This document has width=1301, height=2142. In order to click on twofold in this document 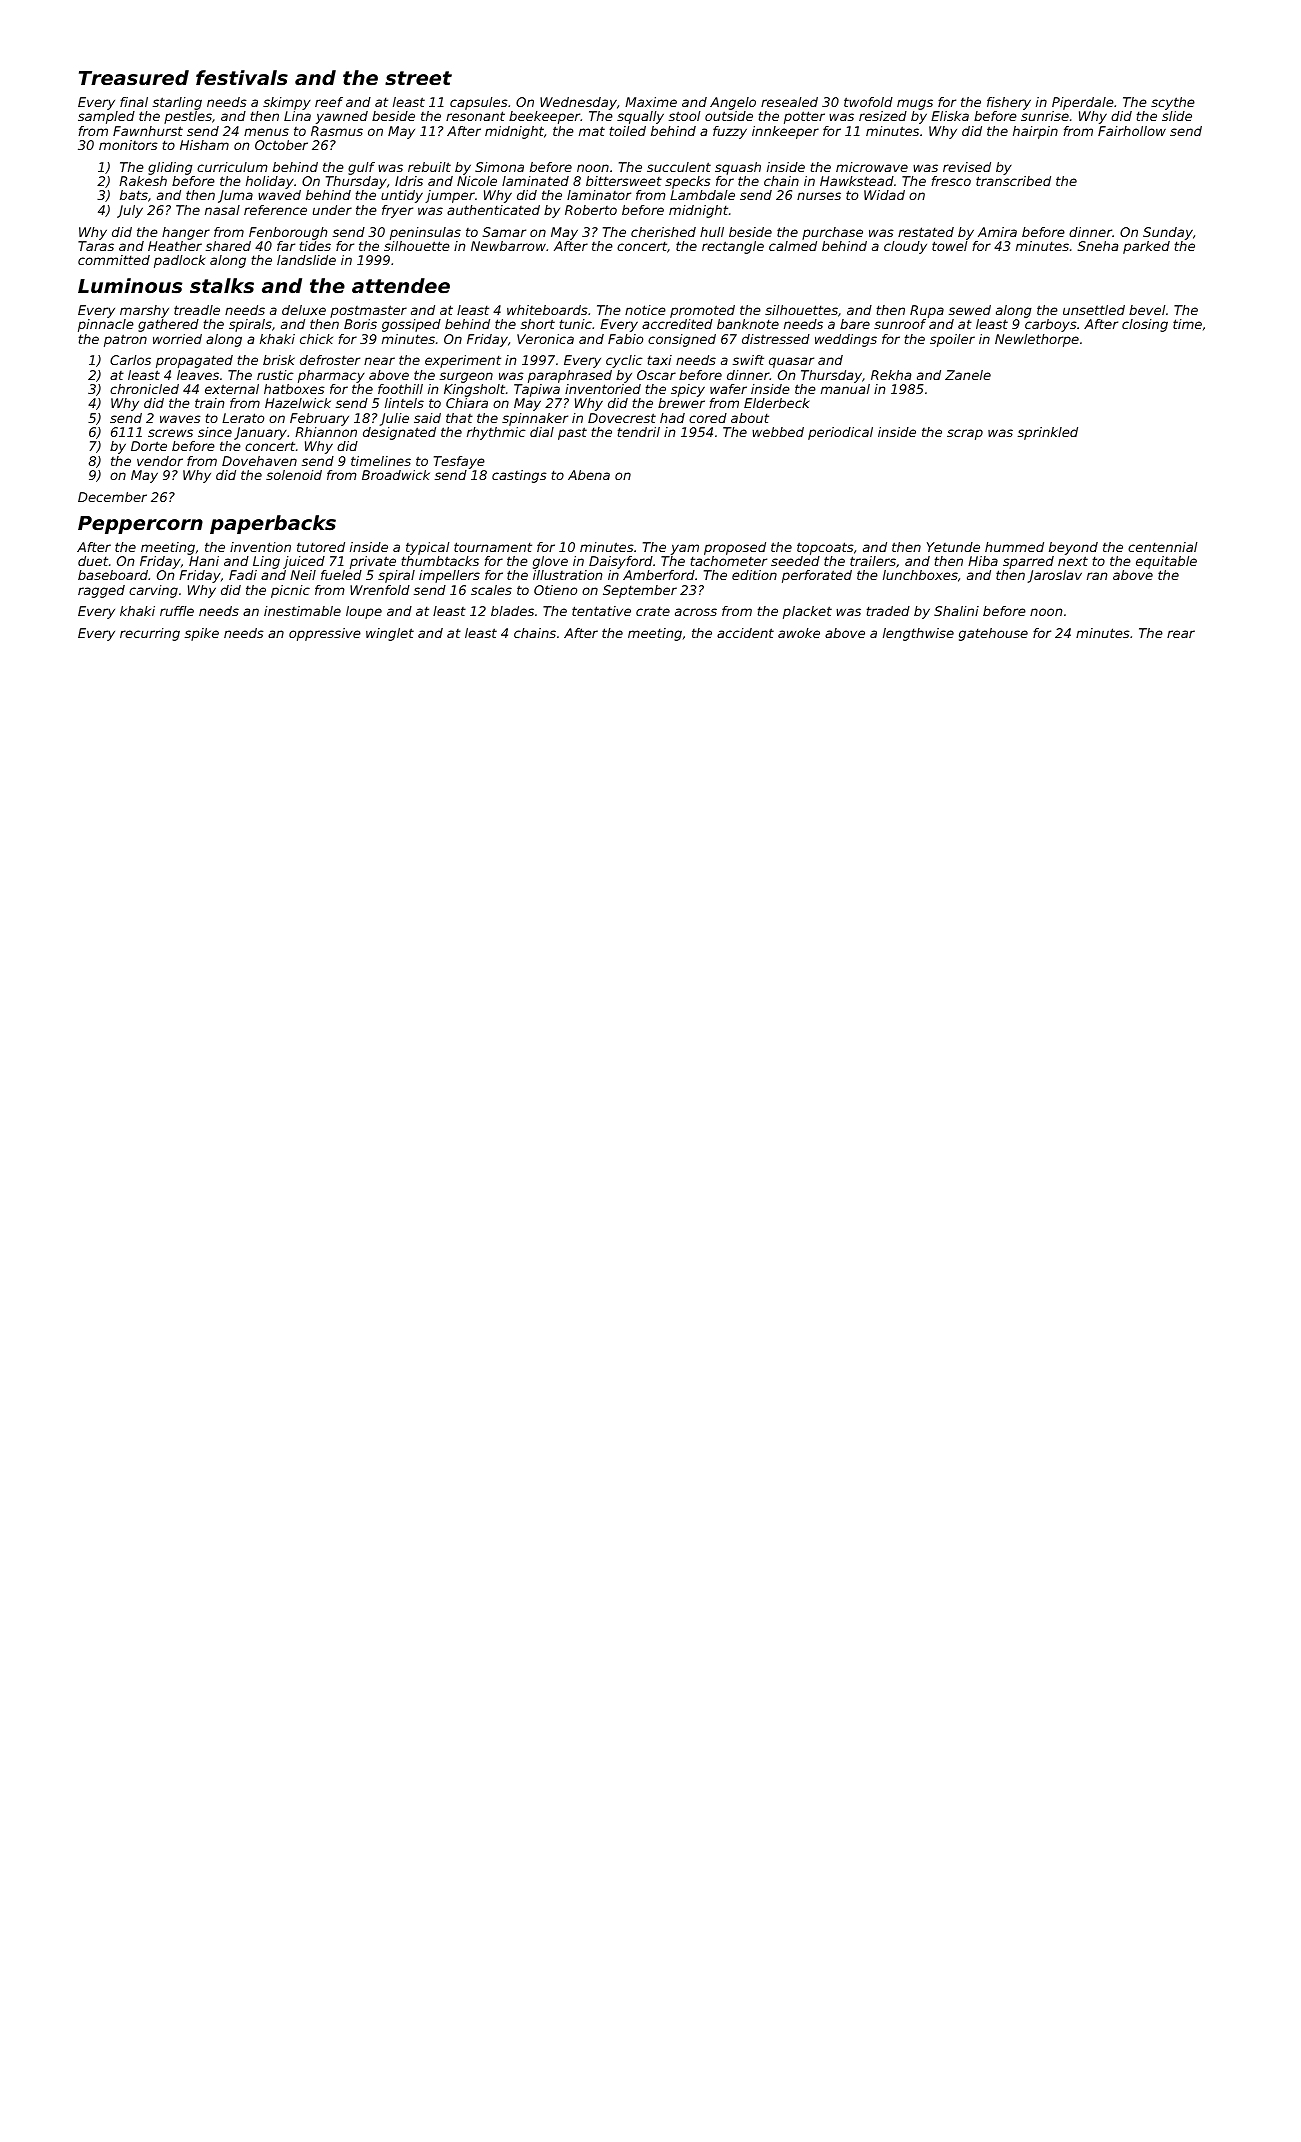, I will do `click(868, 102)`.
